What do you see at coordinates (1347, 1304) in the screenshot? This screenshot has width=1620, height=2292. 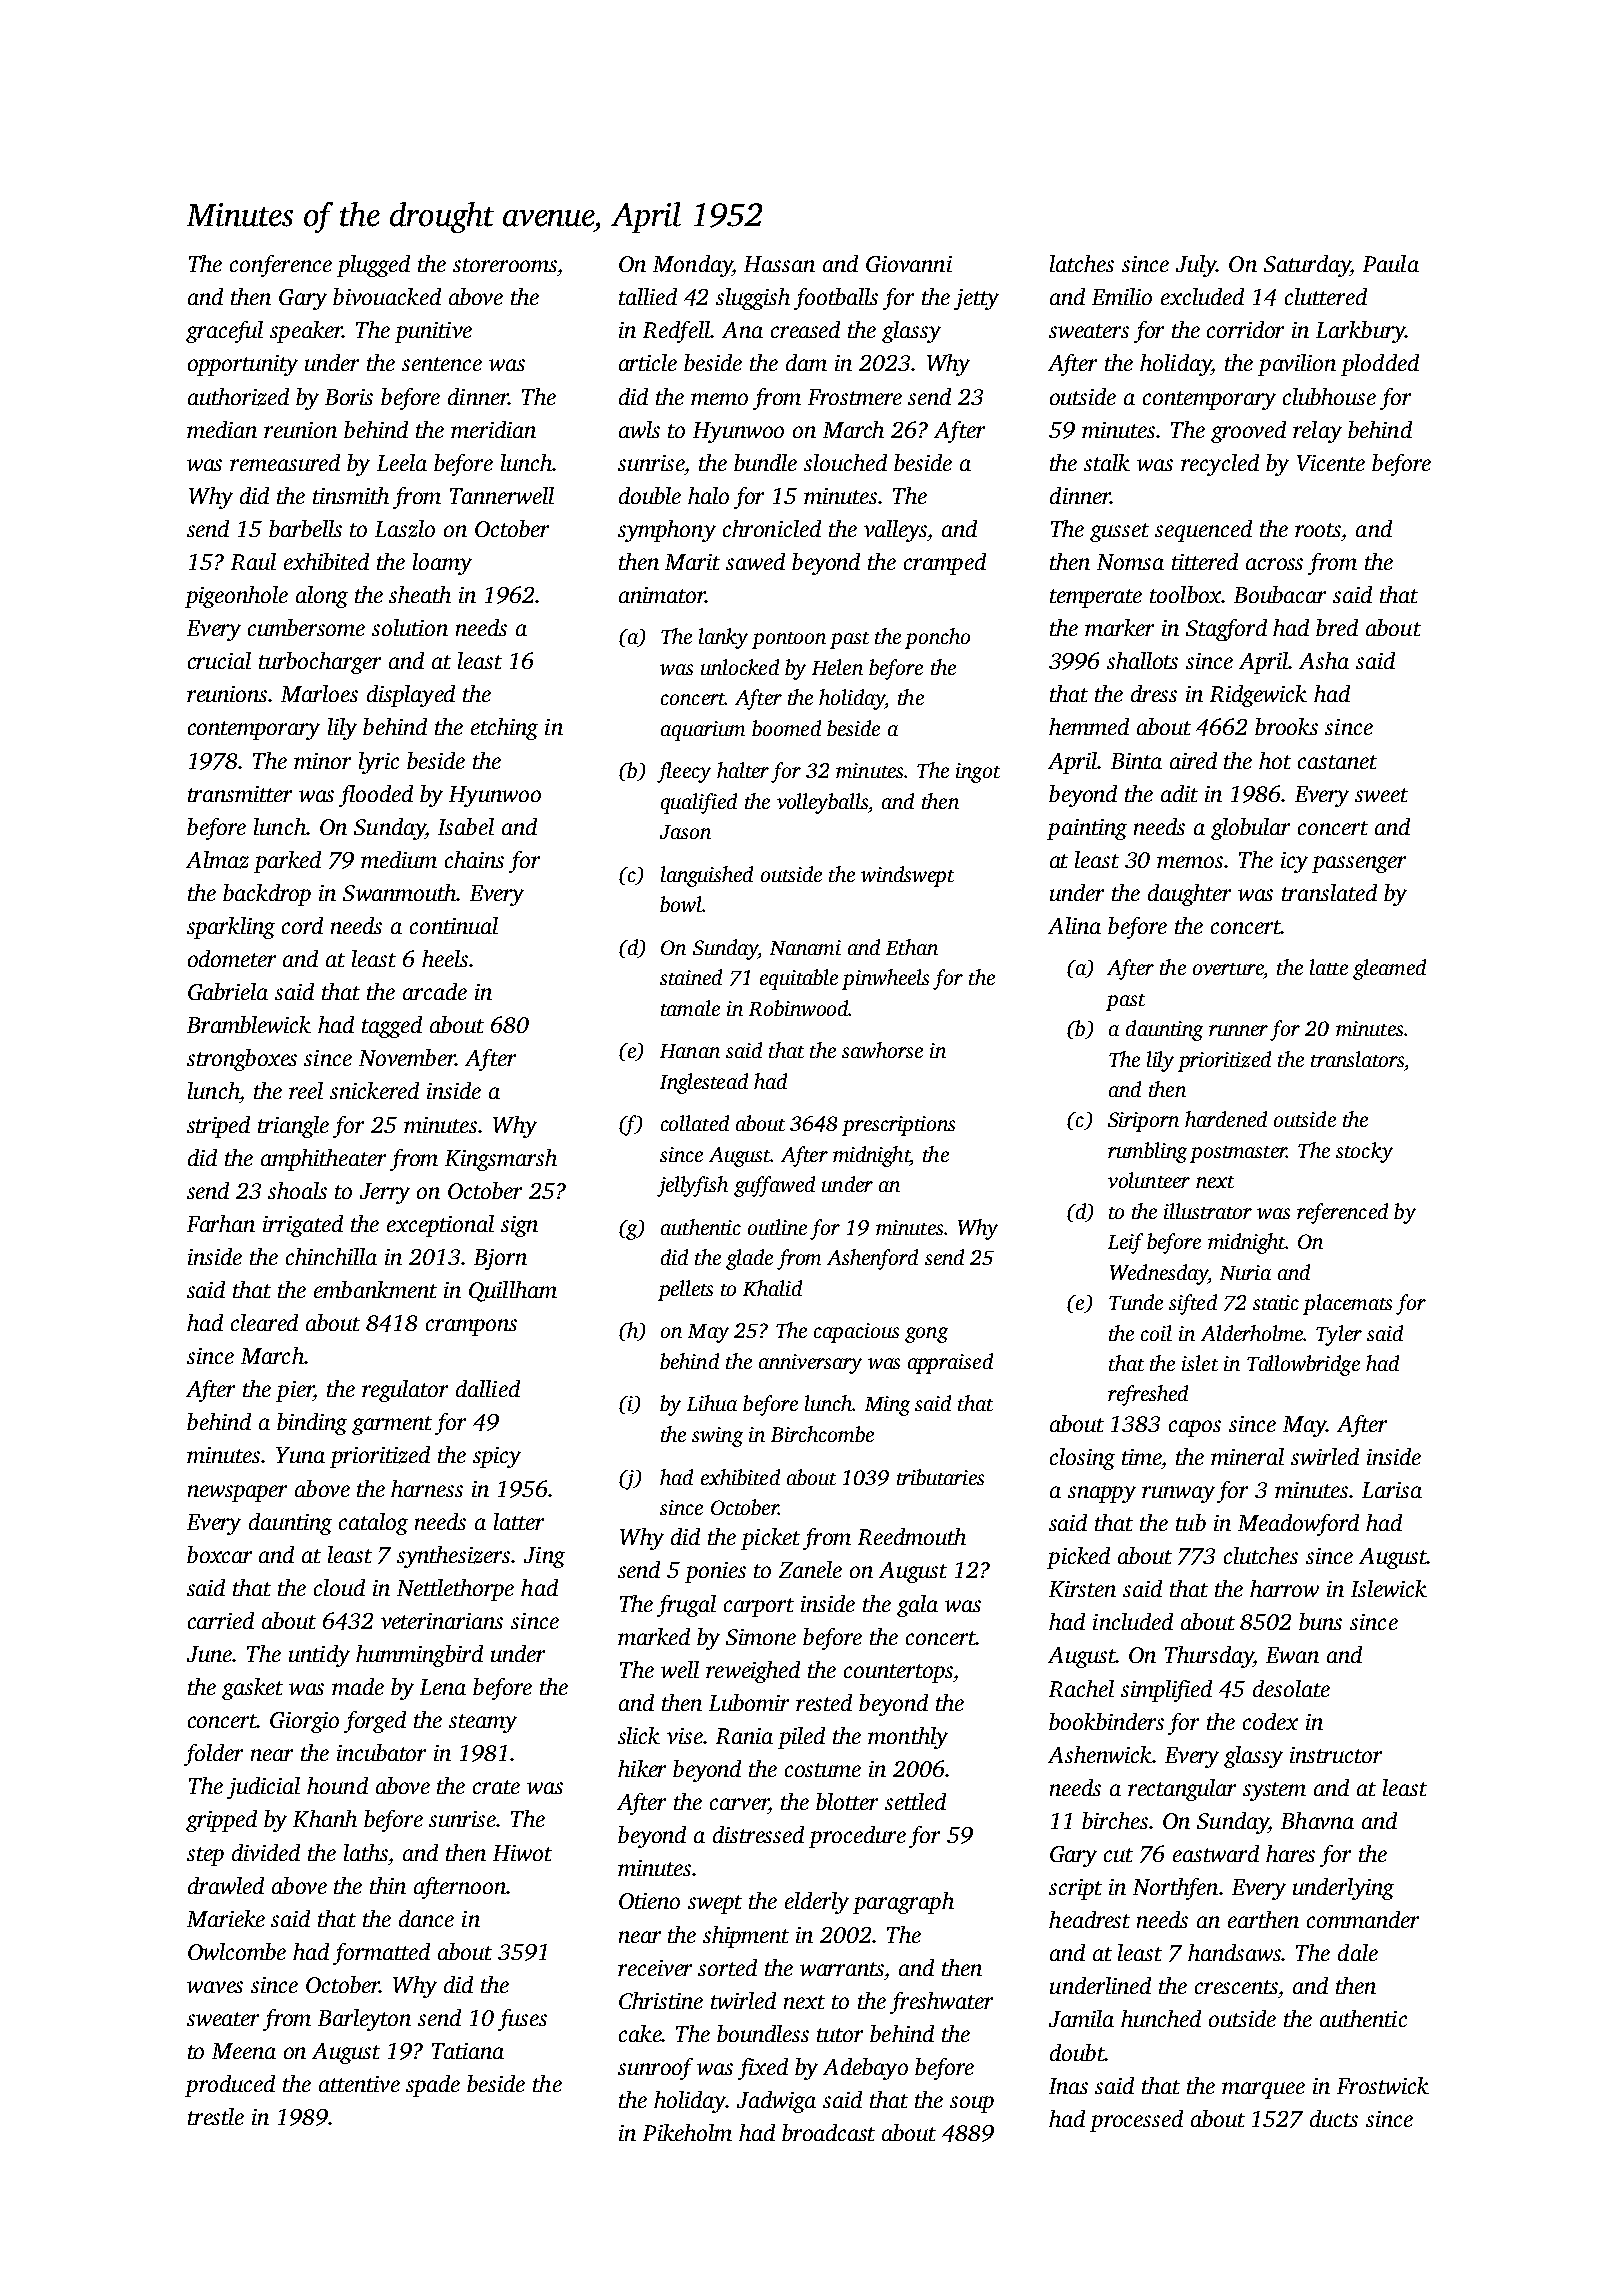 I see `placemats` at bounding box center [1347, 1304].
